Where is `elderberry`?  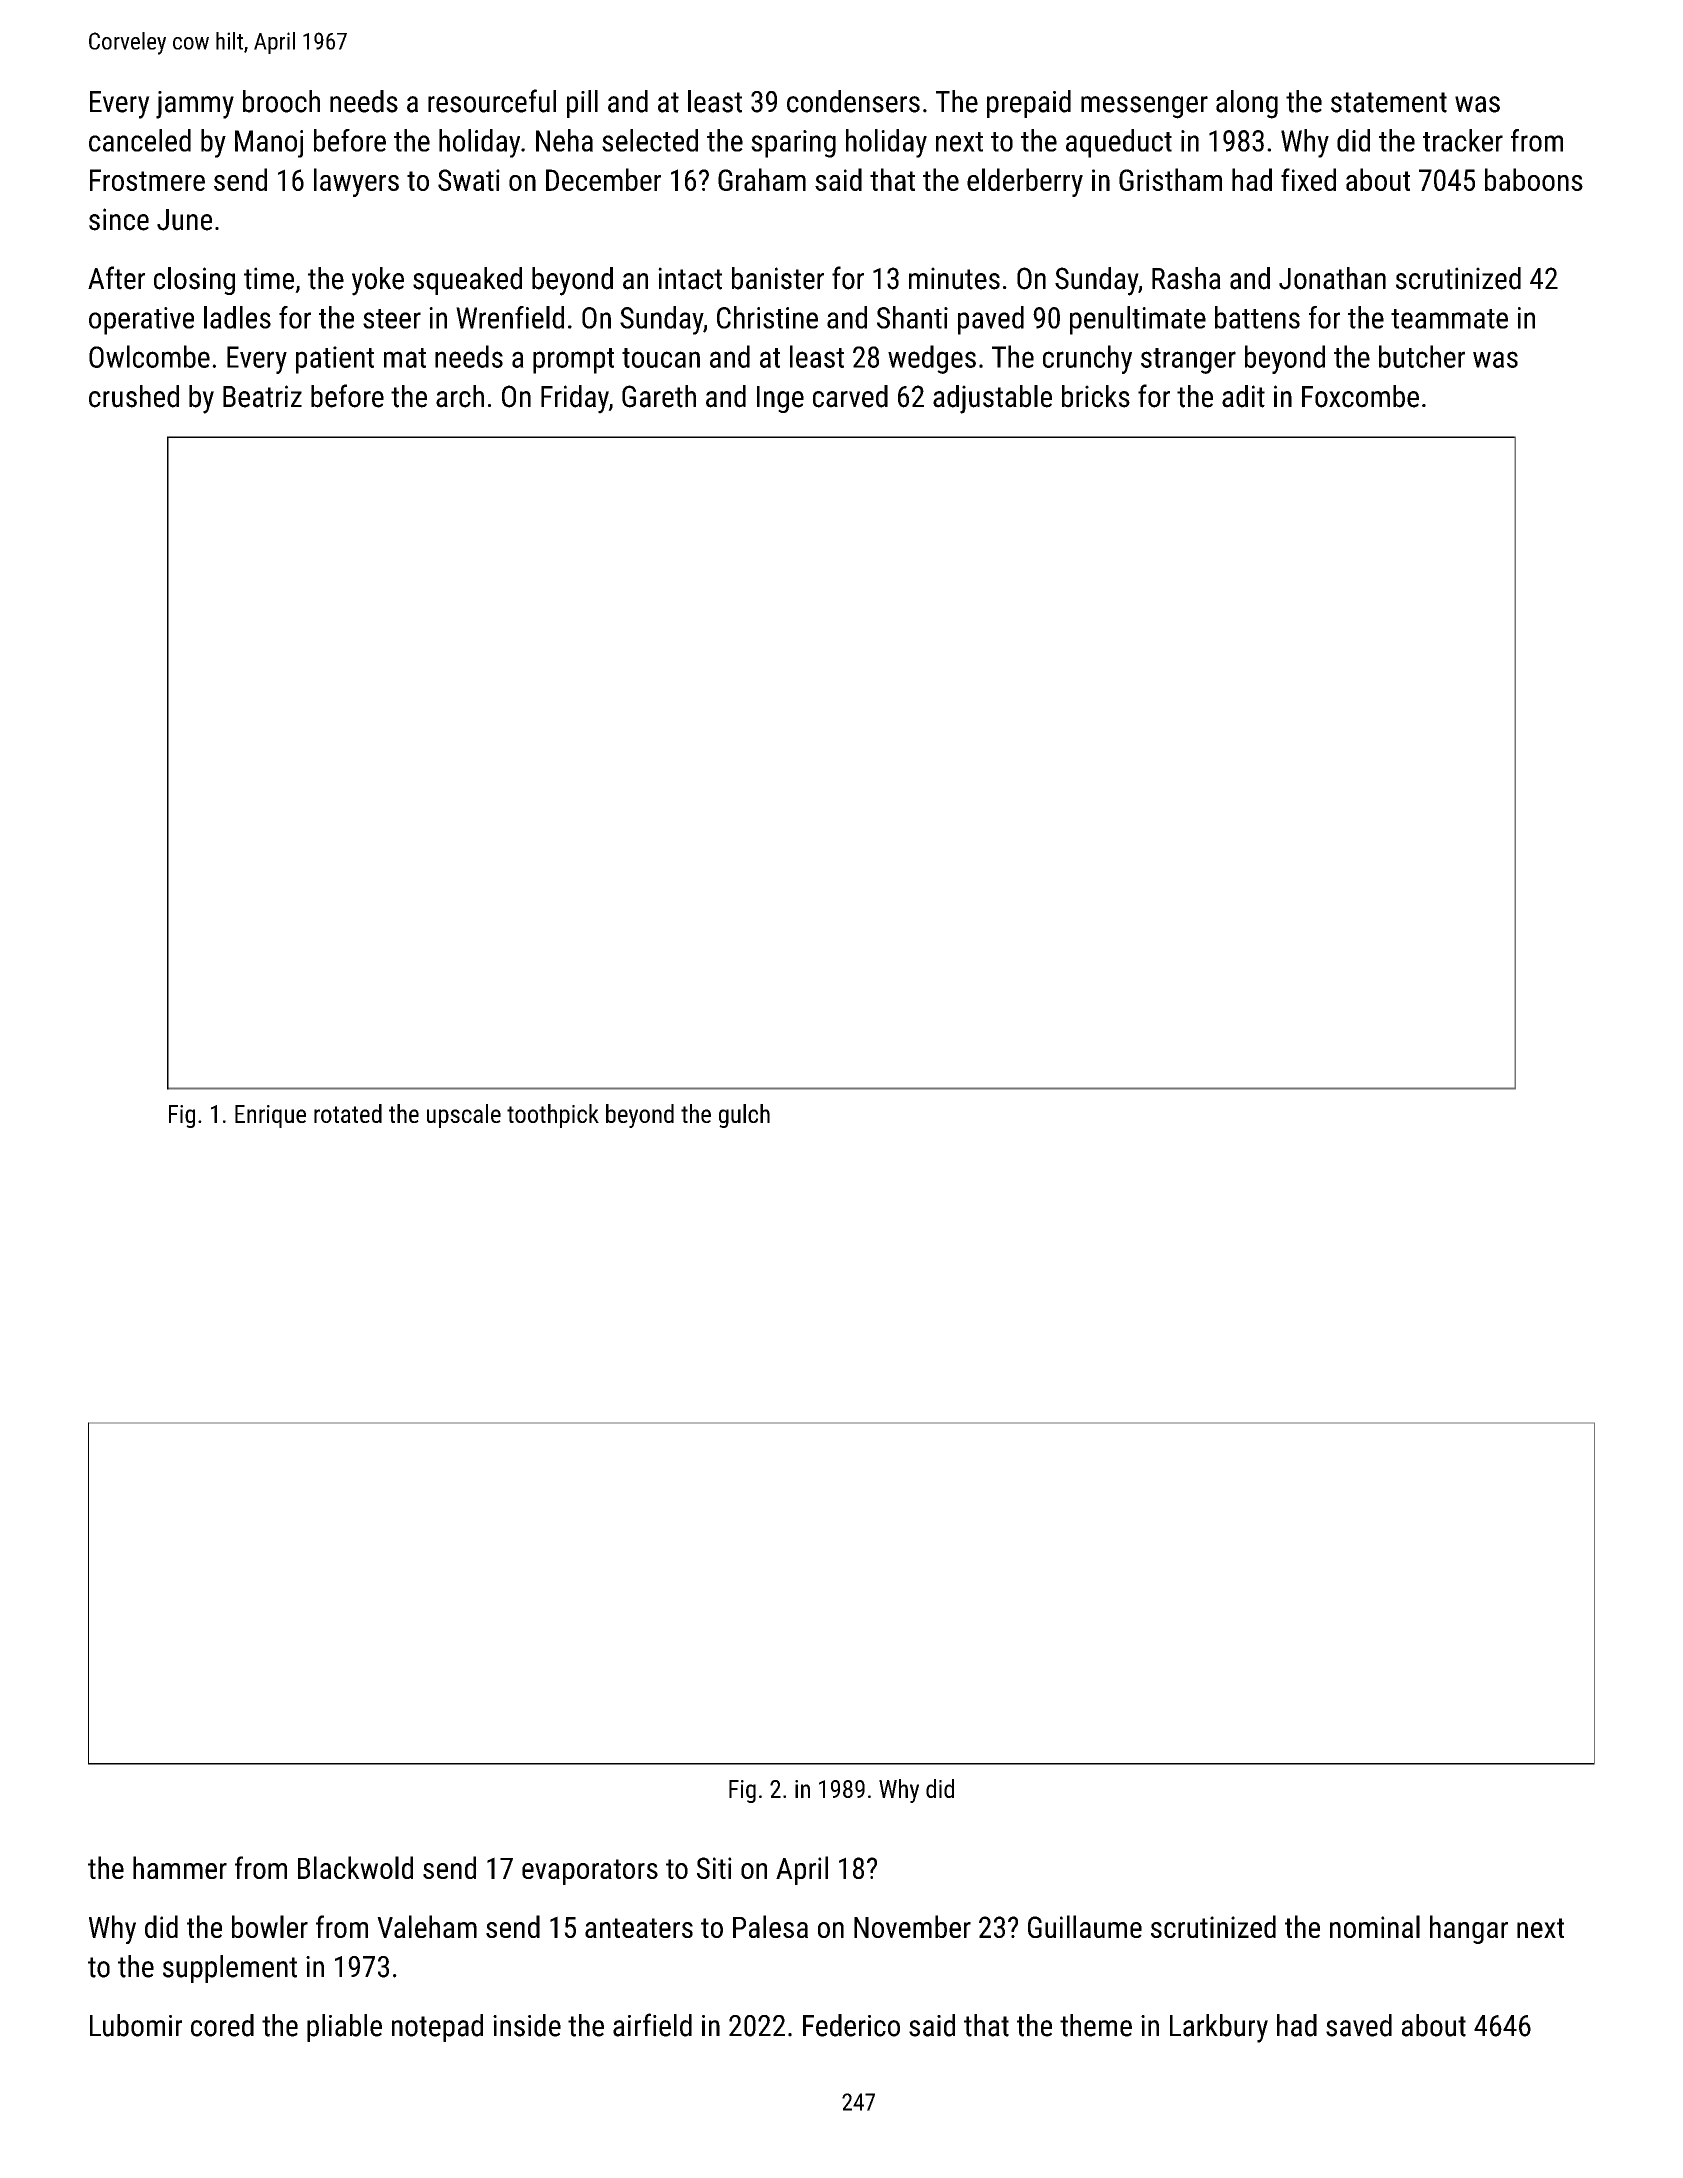 elderberry is located at coordinates (1025, 182).
